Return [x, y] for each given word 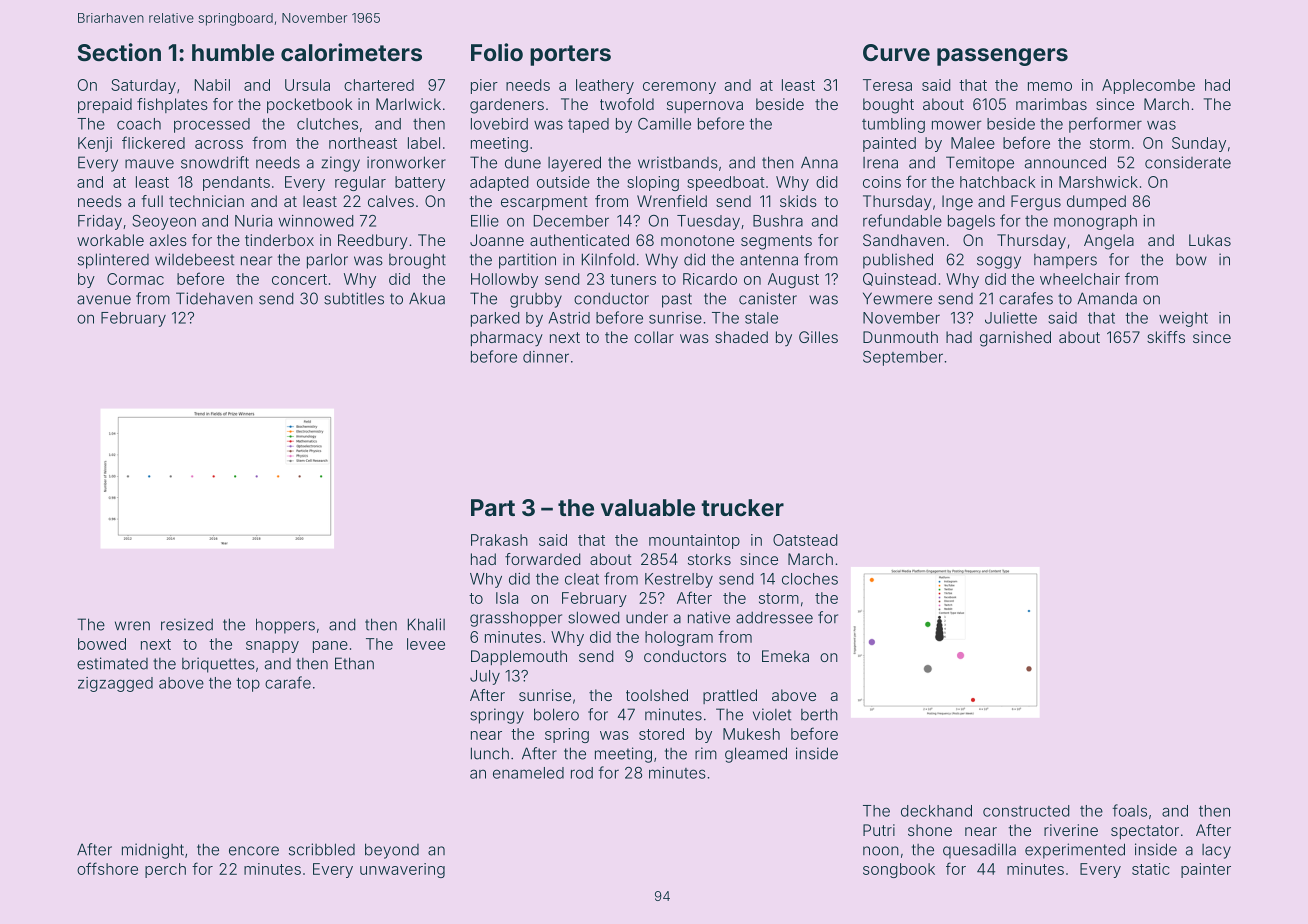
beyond [392, 851]
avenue [104, 300]
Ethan [354, 663]
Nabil [212, 85]
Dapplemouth [519, 657]
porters [570, 55]
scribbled [322, 849]
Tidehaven [214, 298]
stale [761, 318]
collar [654, 337]
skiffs [1166, 337]
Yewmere [897, 298]
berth [819, 715]
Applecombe [1148, 86]
